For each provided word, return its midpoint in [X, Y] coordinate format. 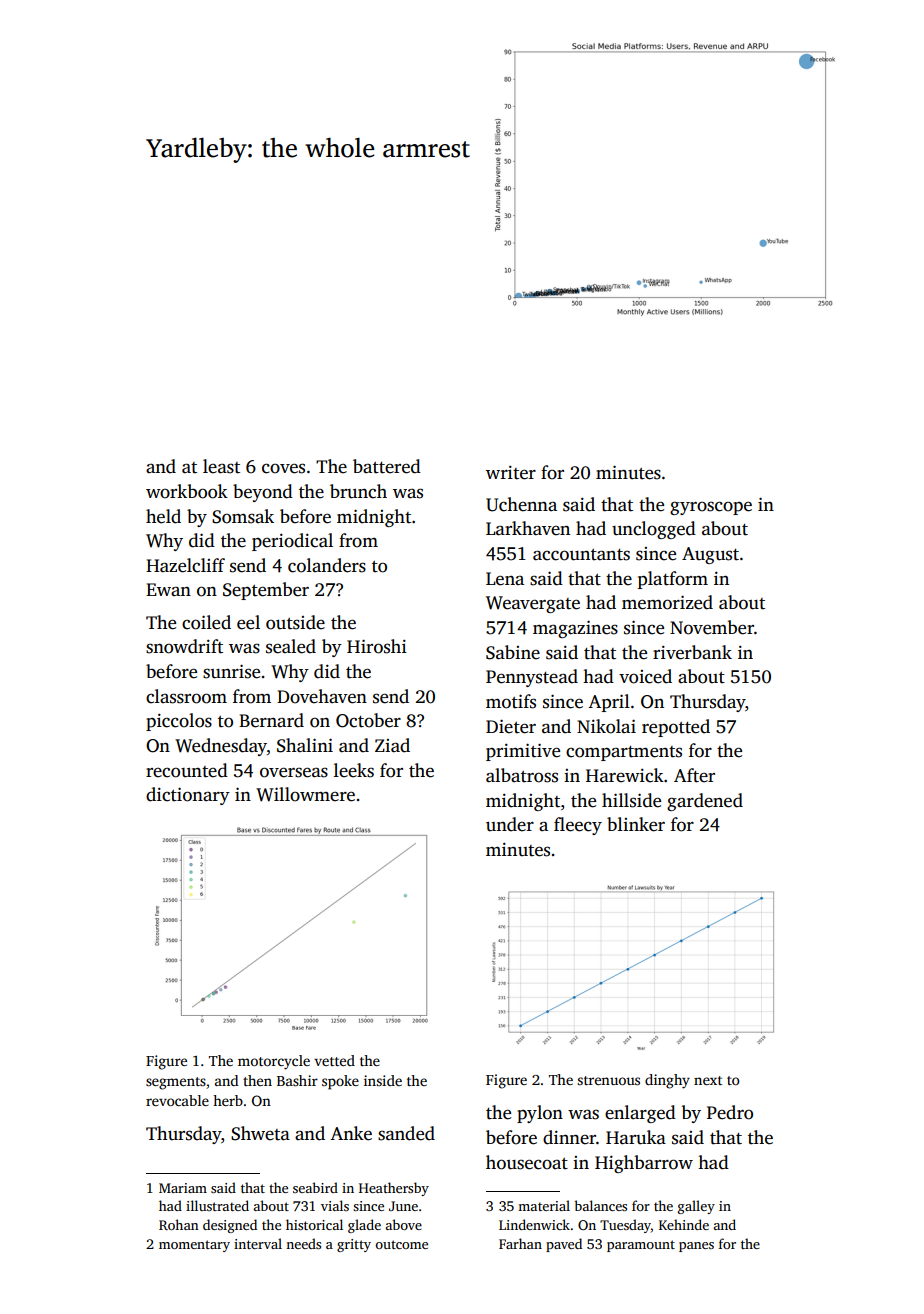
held [163, 516]
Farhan [520, 1243]
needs [303, 1243]
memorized [667, 602]
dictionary [188, 796]
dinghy [667, 1081]
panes [696, 1247]
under [510, 824]
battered [387, 466]
